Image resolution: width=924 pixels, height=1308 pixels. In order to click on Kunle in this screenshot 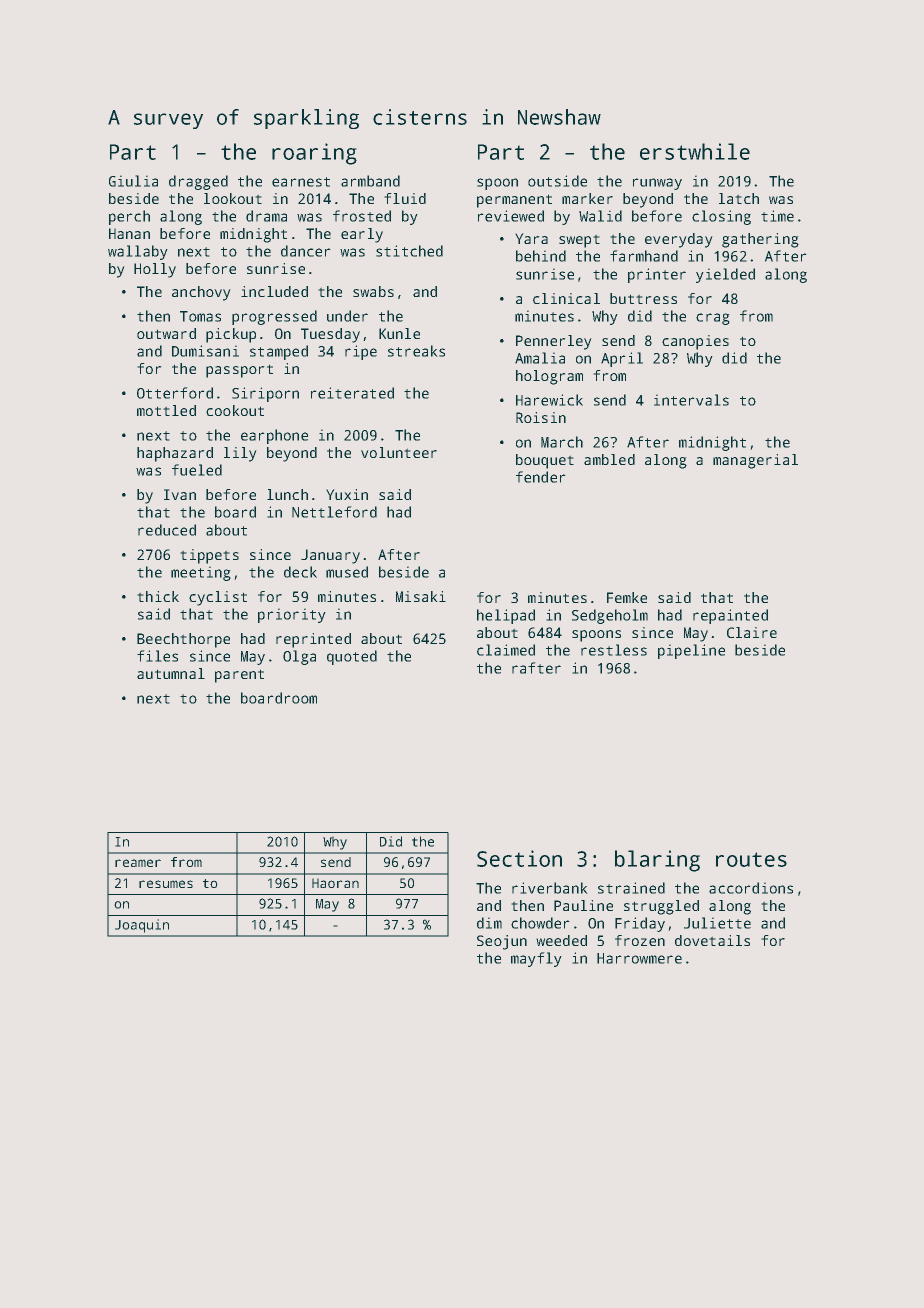, I will do `click(399, 333)`.
